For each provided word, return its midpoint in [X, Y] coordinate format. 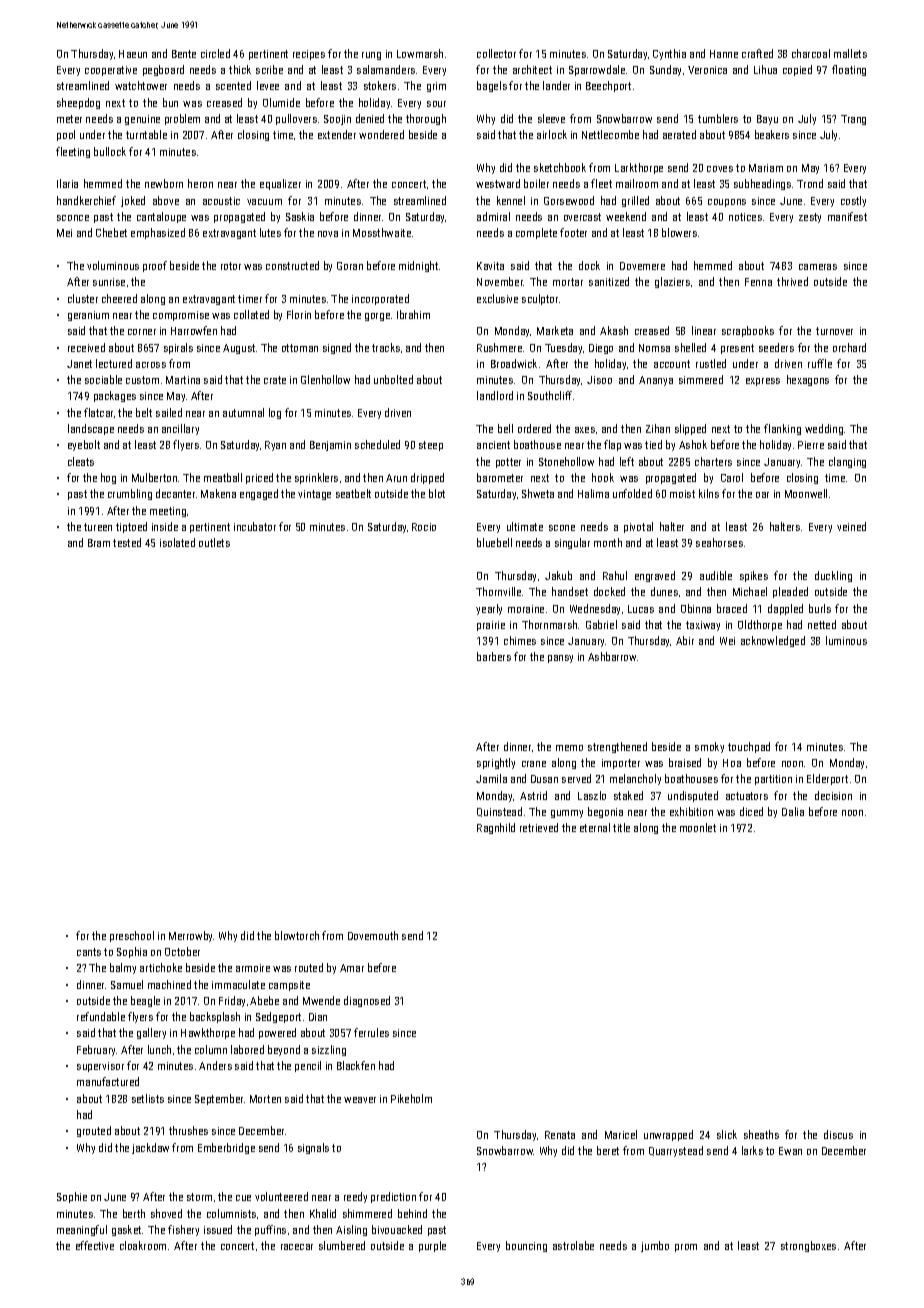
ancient [493, 445]
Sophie [72, 1197]
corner [142, 332]
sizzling [329, 1050]
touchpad [749, 747]
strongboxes [808, 1246]
